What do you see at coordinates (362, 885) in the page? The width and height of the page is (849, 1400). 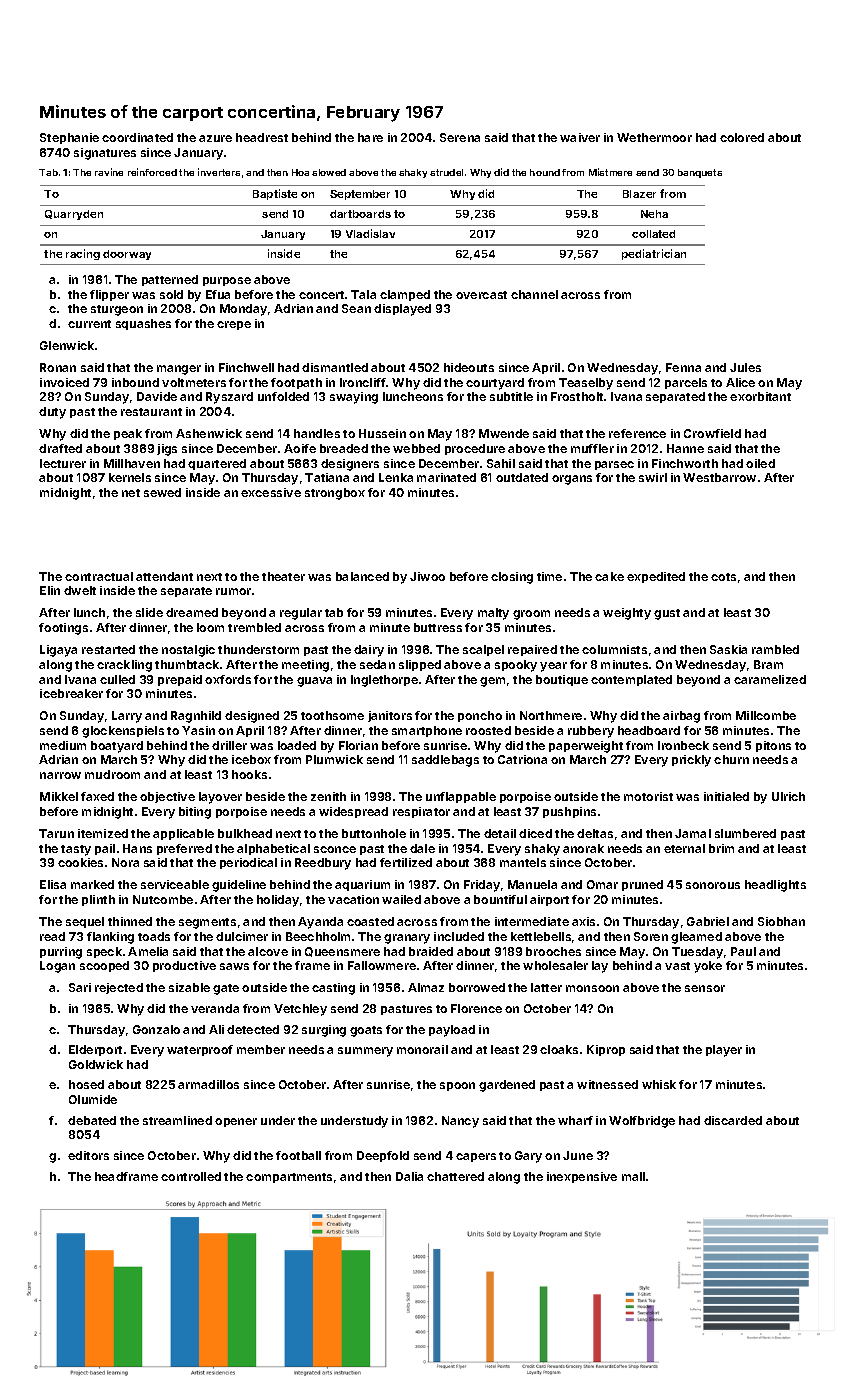 I see `aquarium` at bounding box center [362, 885].
